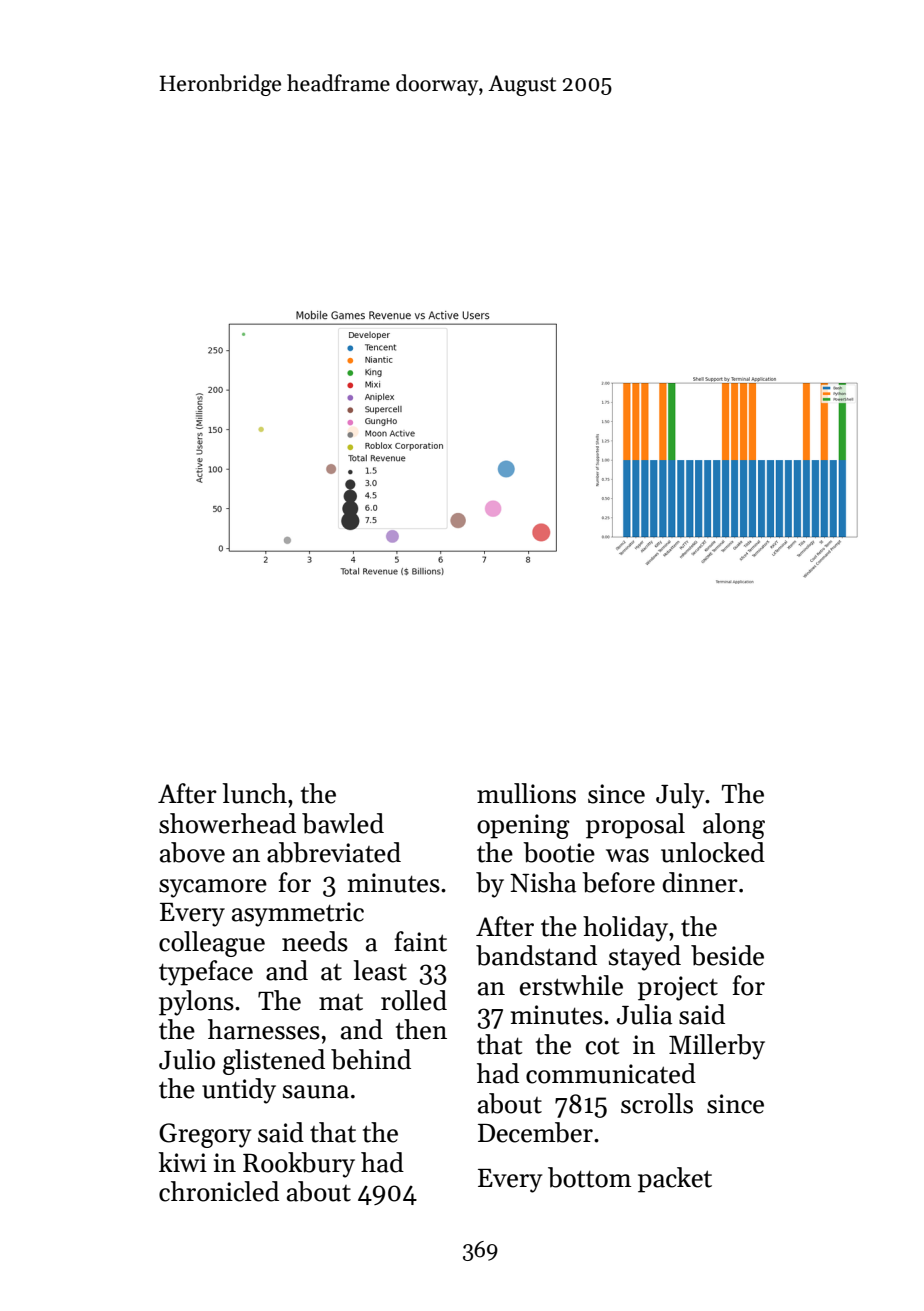  I want to click on Millerby, so click(717, 1047).
